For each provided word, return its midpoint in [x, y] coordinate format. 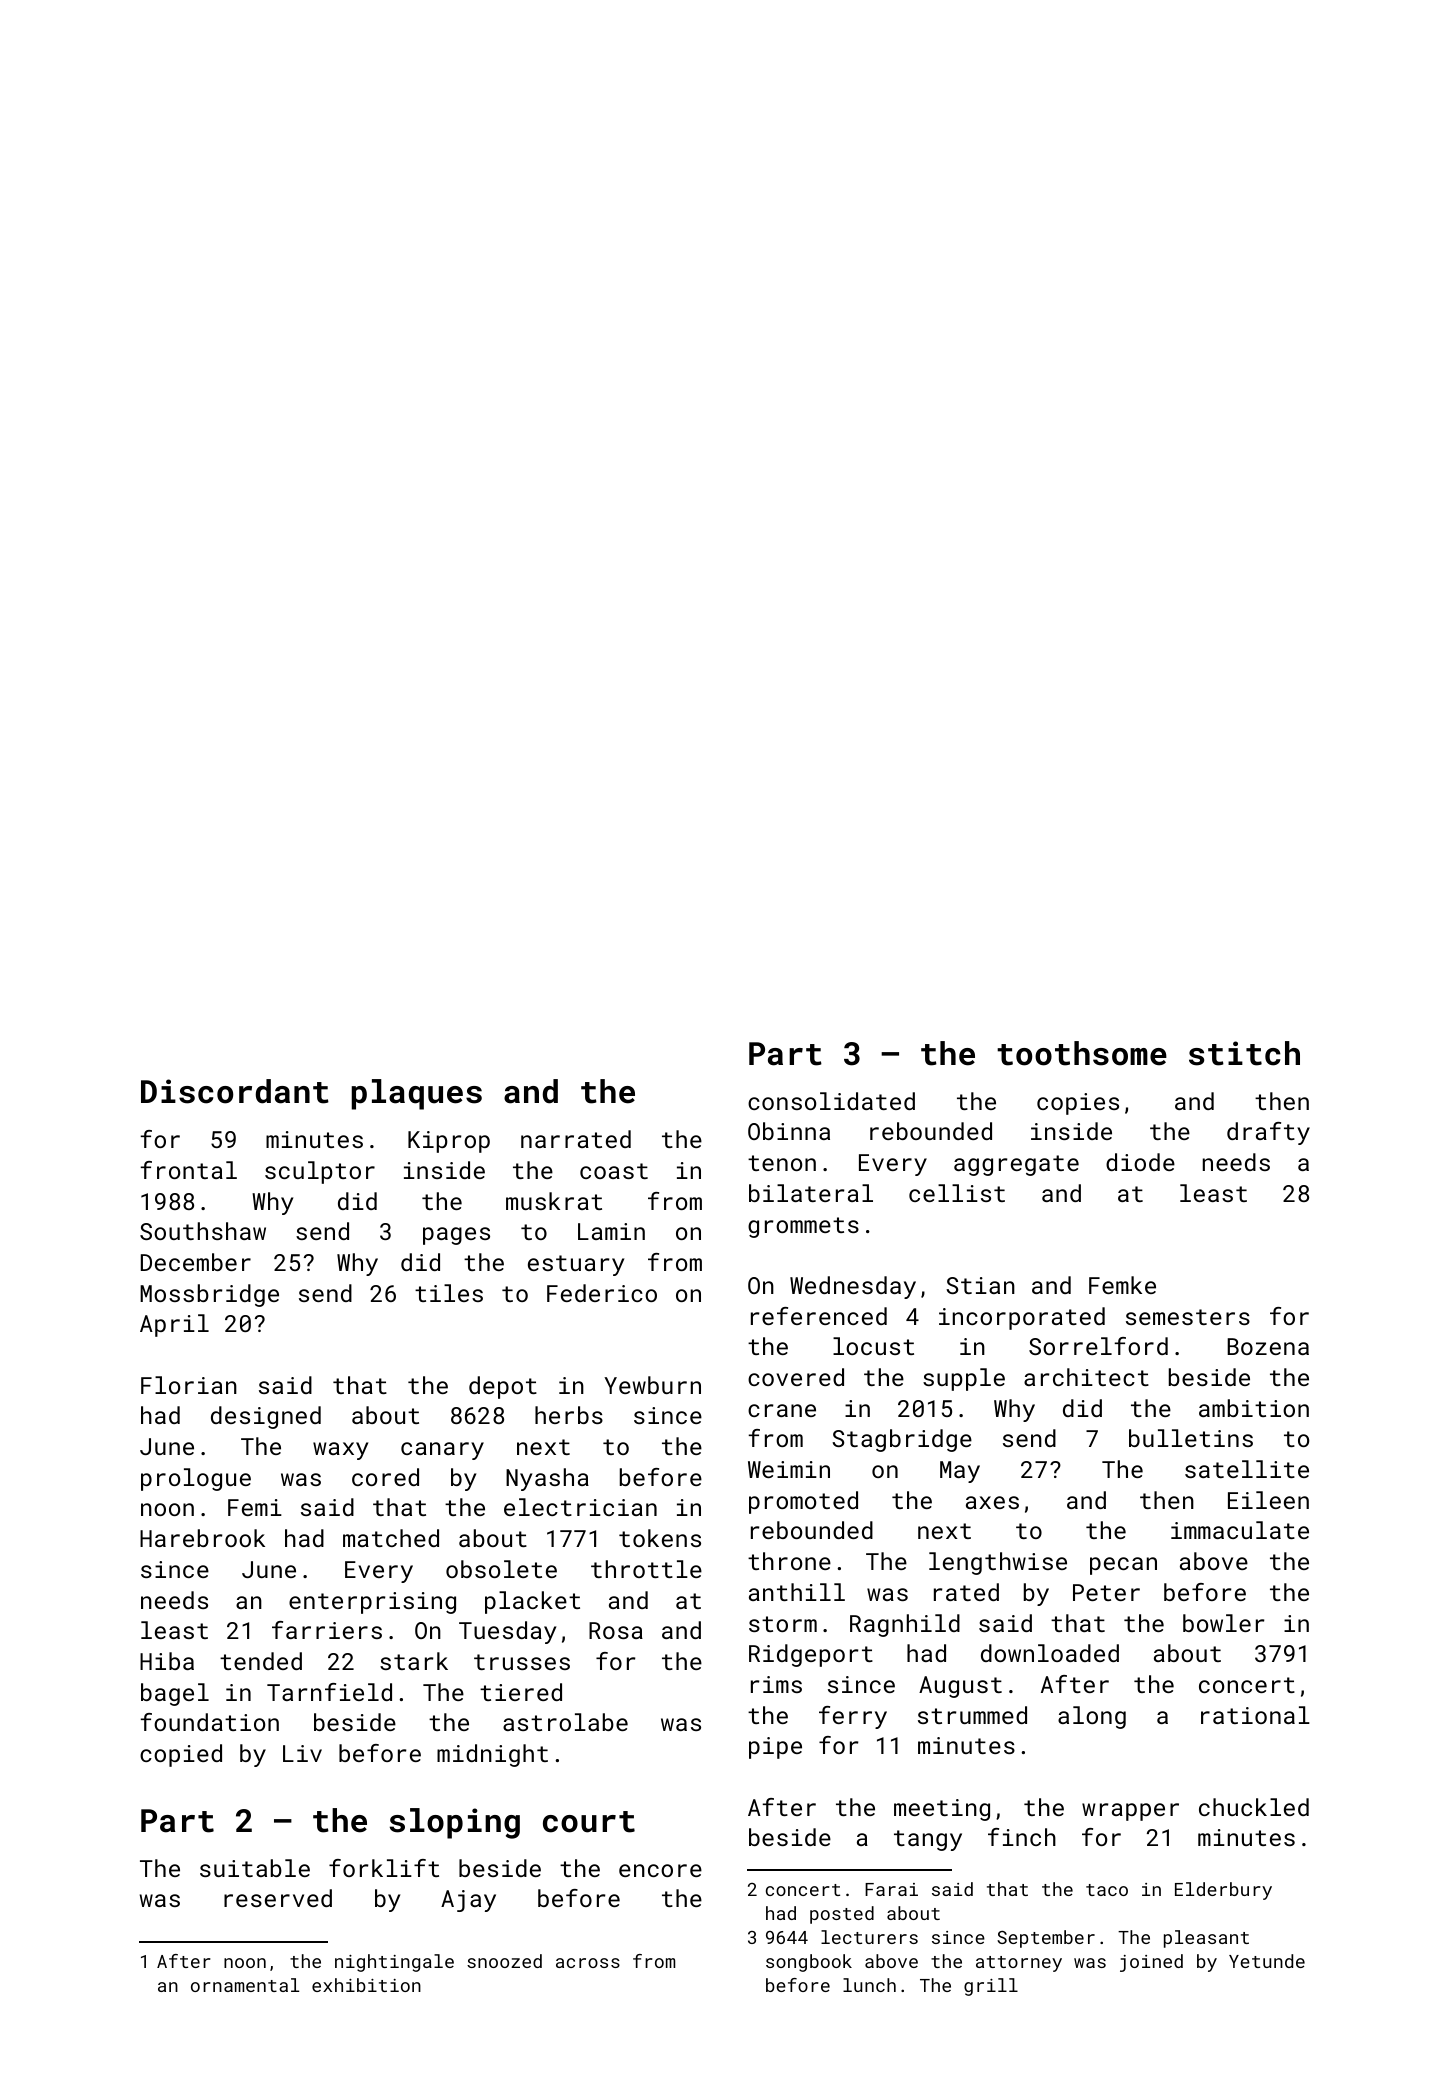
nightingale [394, 1963]
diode [1140, 1162]
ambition [1254, 1408]
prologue [196, 1479]
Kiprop [449, 1142]
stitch [1244, 1053]
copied [181, 1755]
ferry [853, 1717]
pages [456, 1236]
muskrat [554, 1201]
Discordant [235, 1091]
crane [782, 1410]
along [1092, 1717]
